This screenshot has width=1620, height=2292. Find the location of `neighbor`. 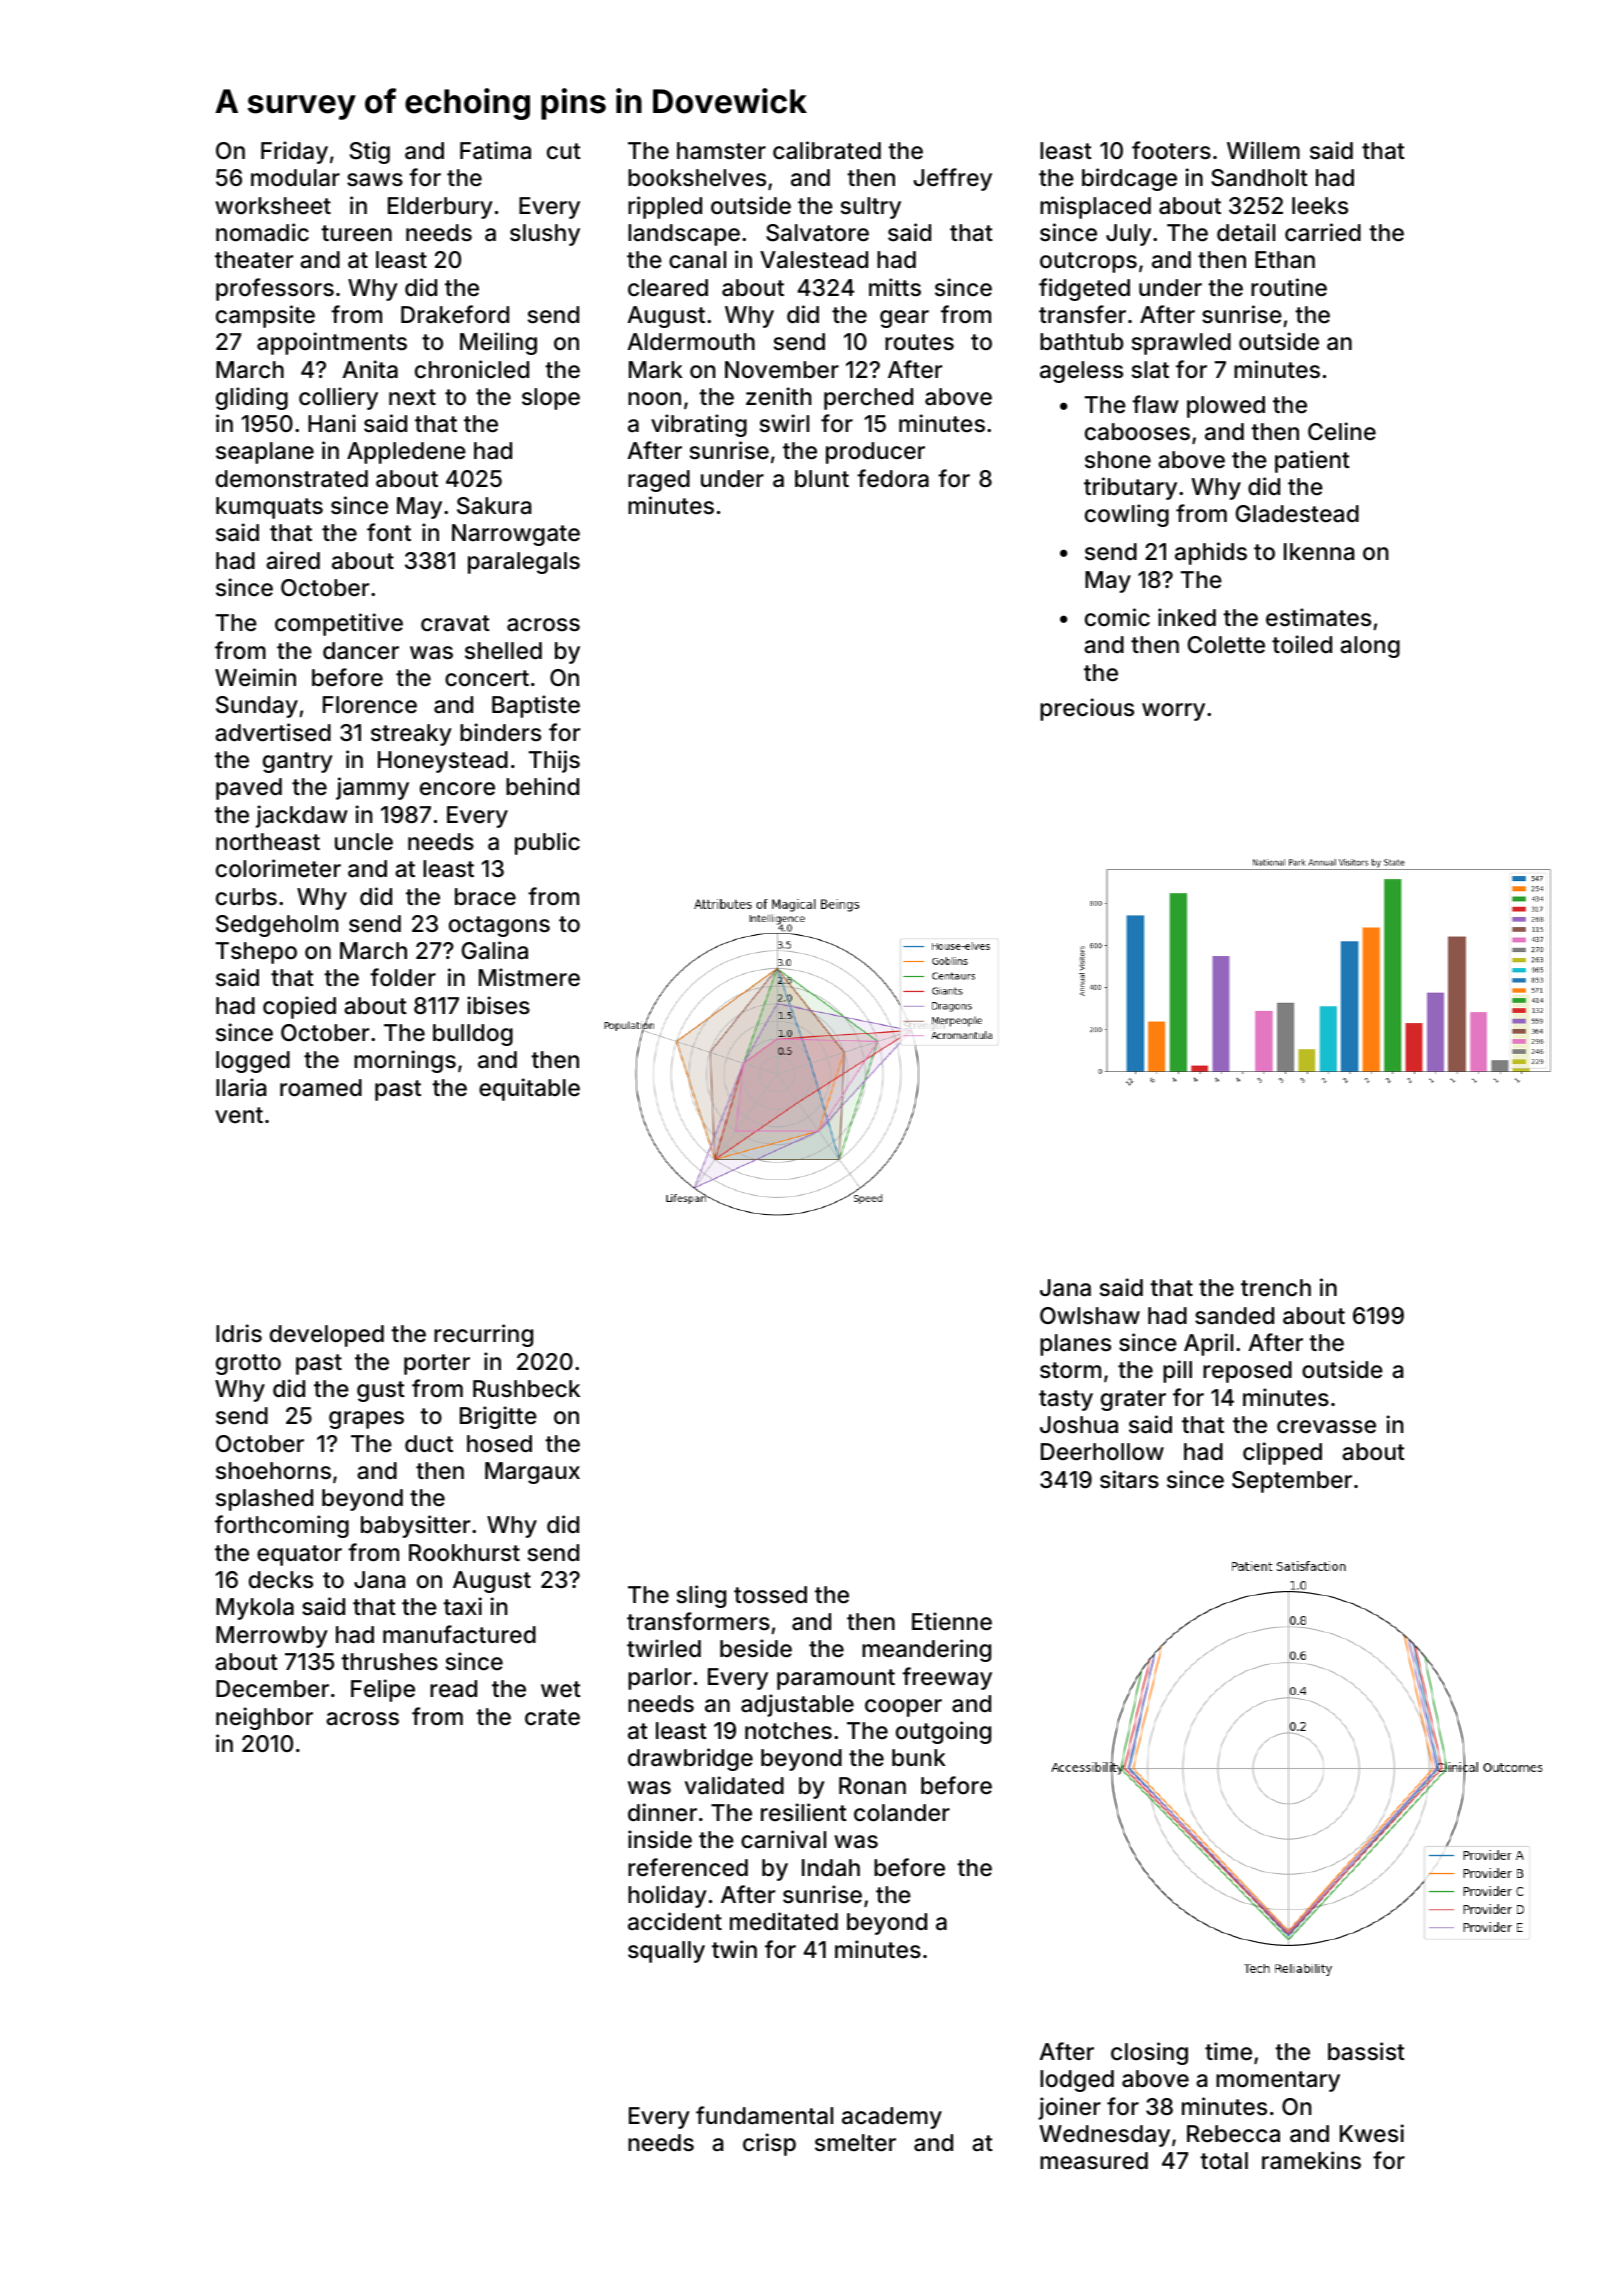

neighbor is located at coordinates (264, 1718).
